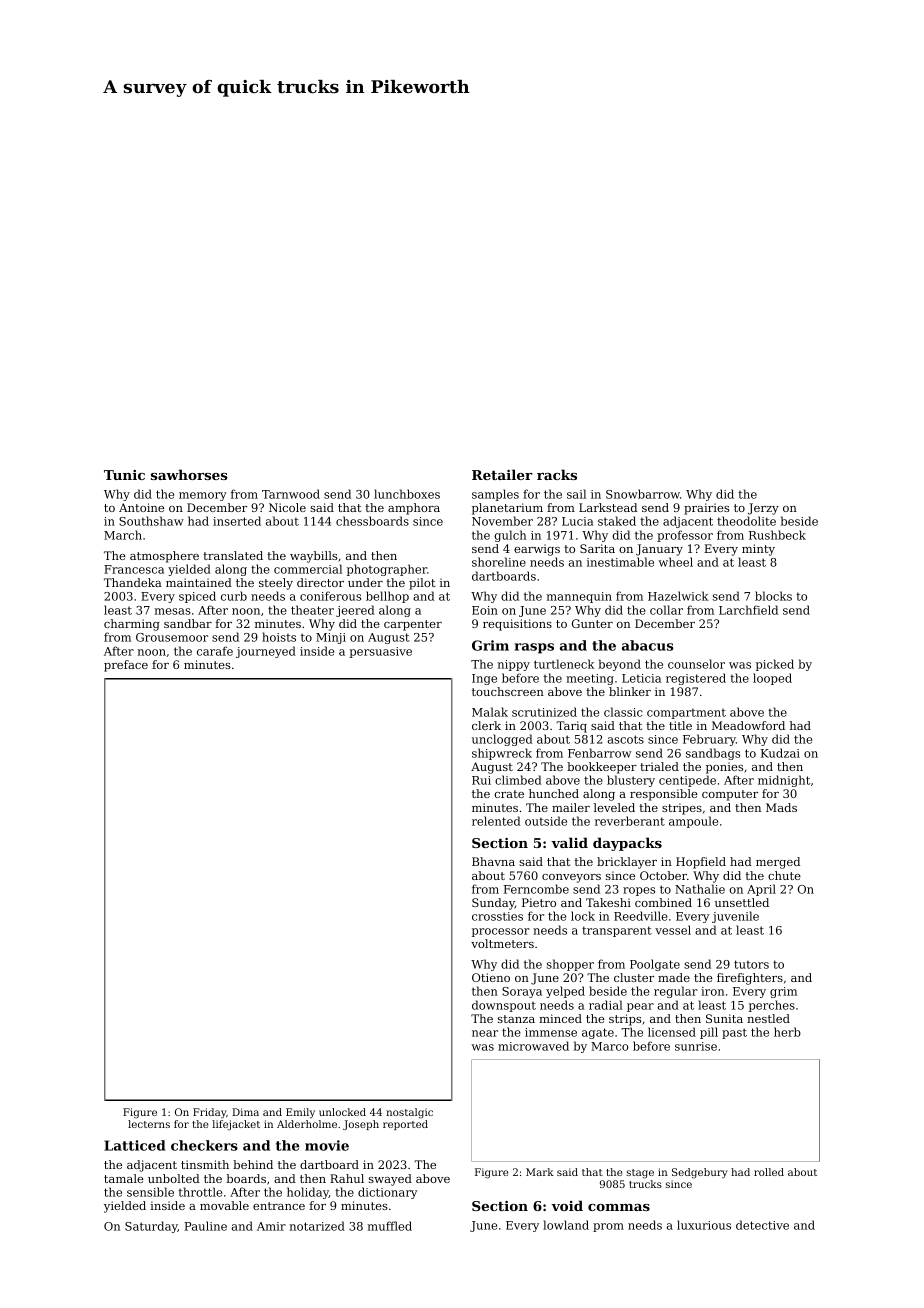 This image has width=924, height=1308. I want to click on relented, so click(496, 821).
